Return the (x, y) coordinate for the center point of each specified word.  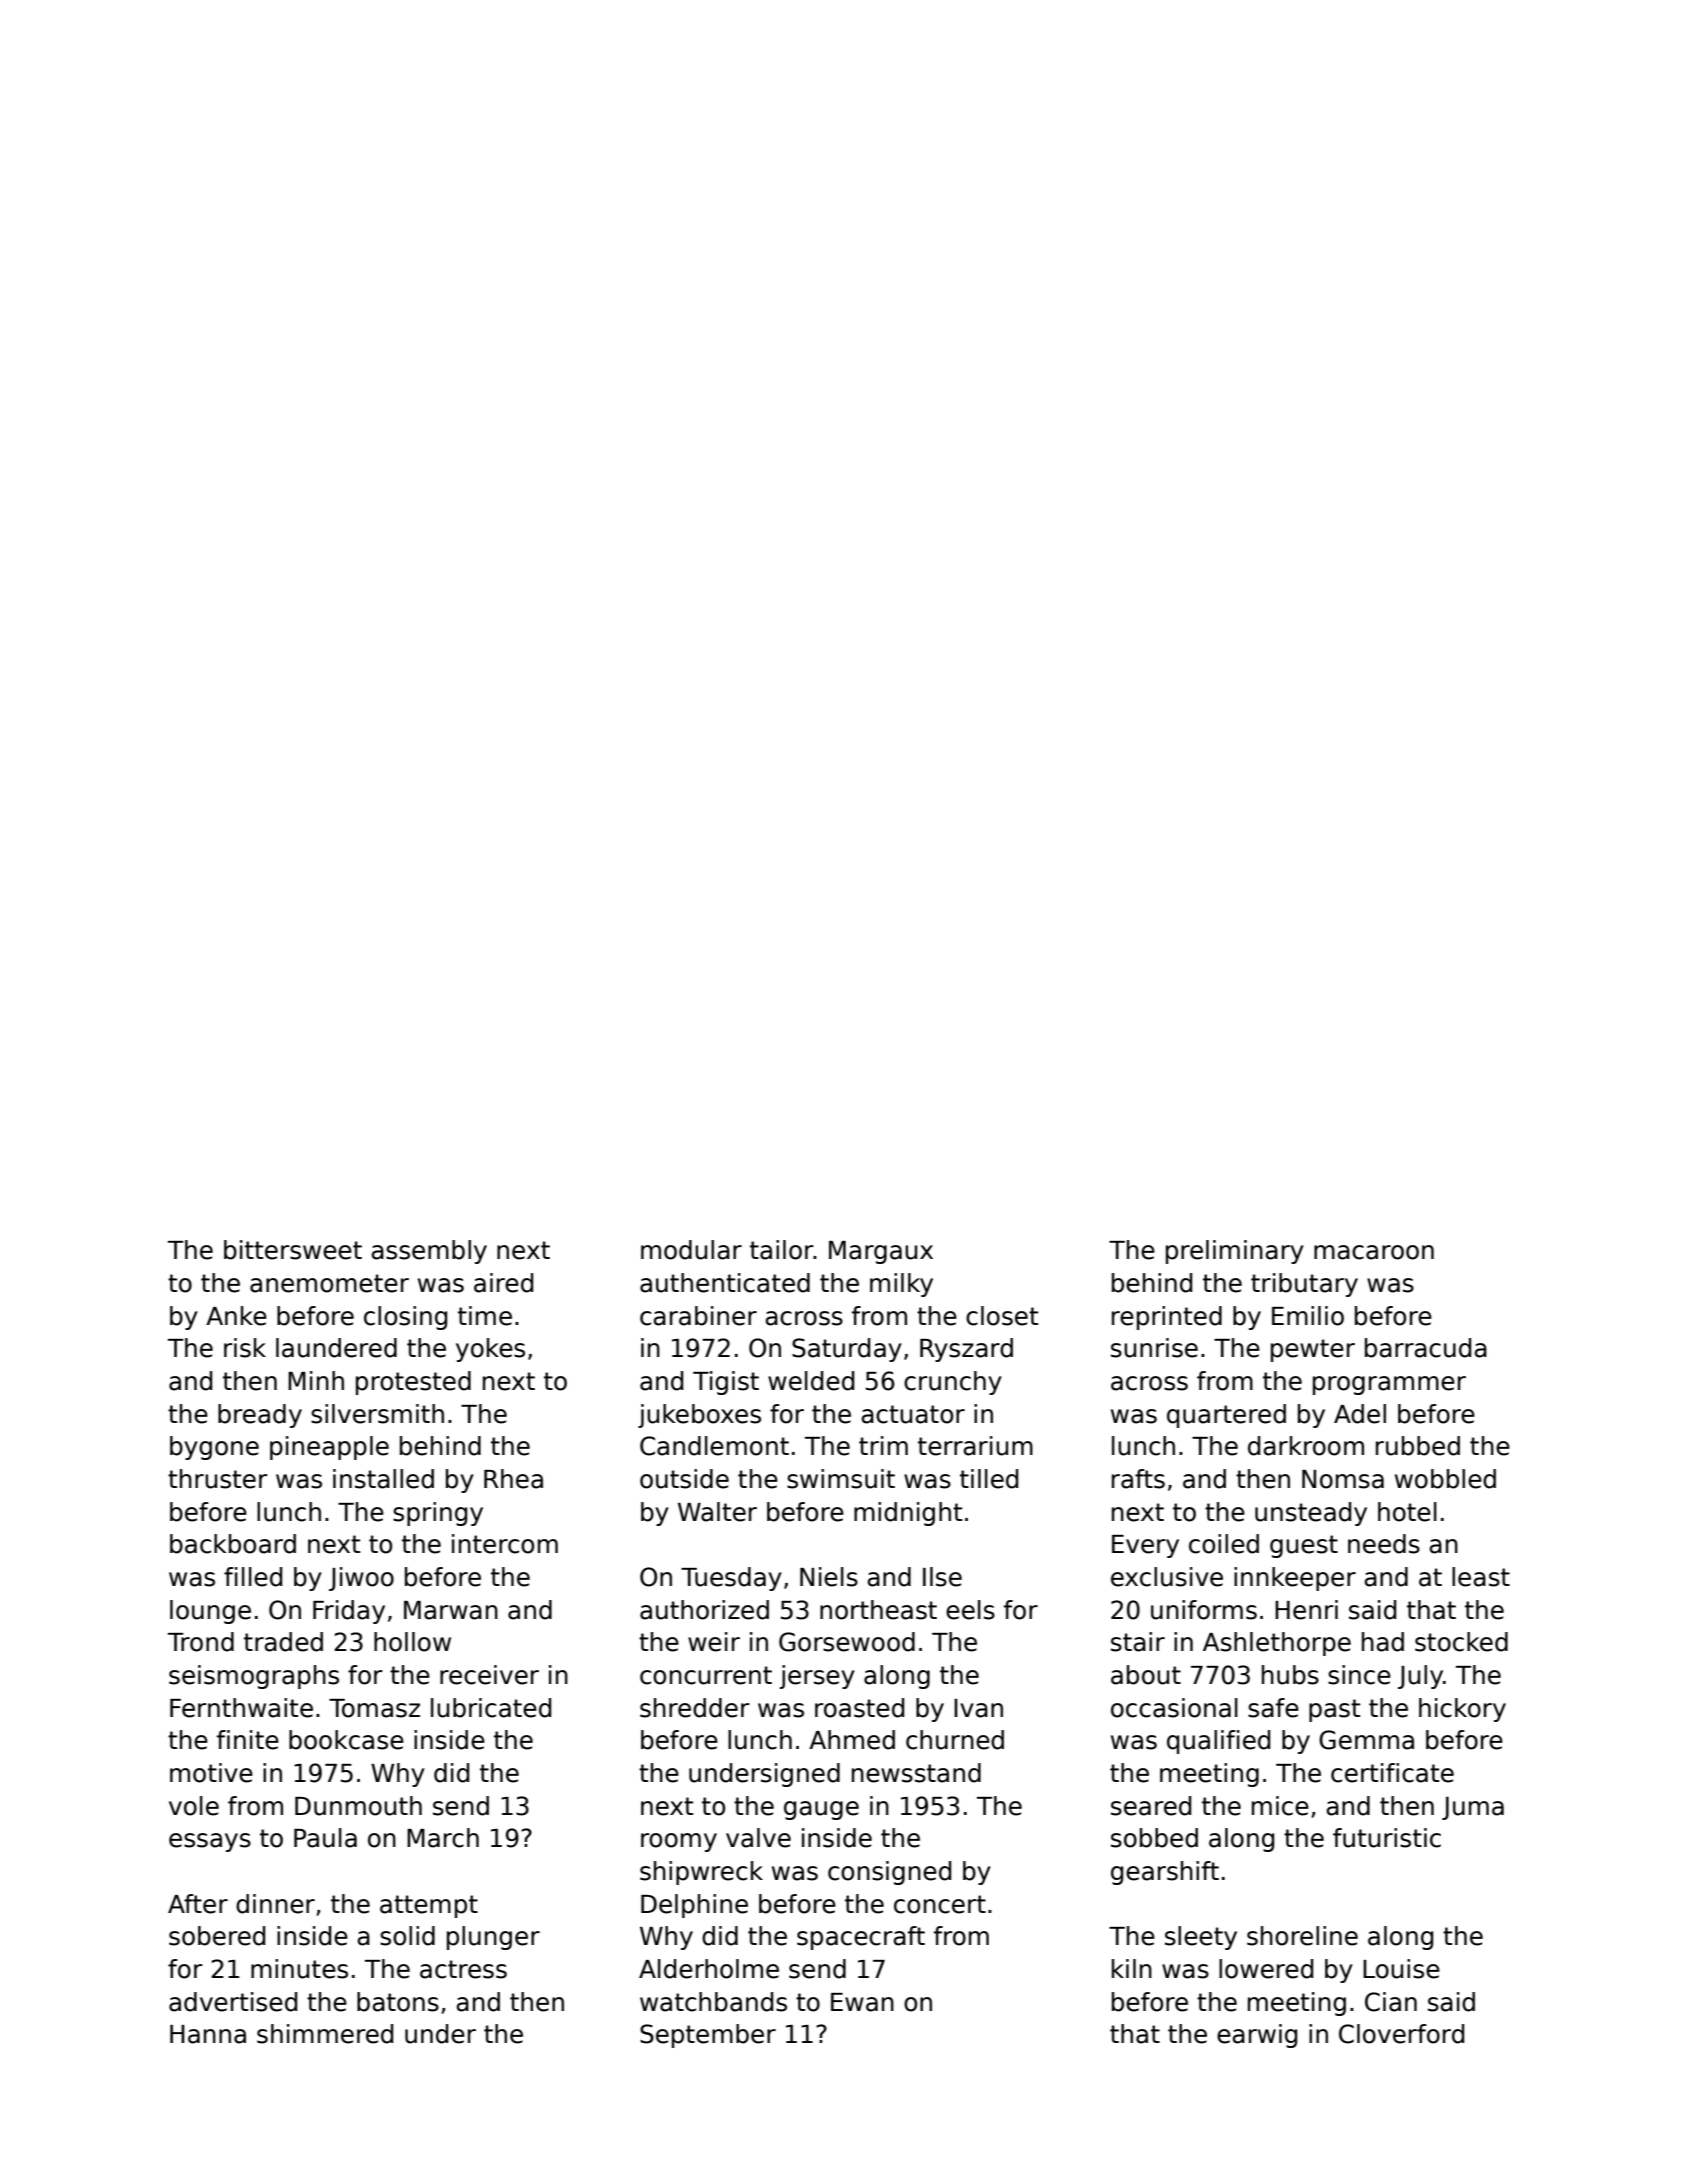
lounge (210, 1612)
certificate (1392, 1773)
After (198, 1904)
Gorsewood (847, 1642)
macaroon (1374, 1252)
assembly (429, 1252)
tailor (782, 1250)
